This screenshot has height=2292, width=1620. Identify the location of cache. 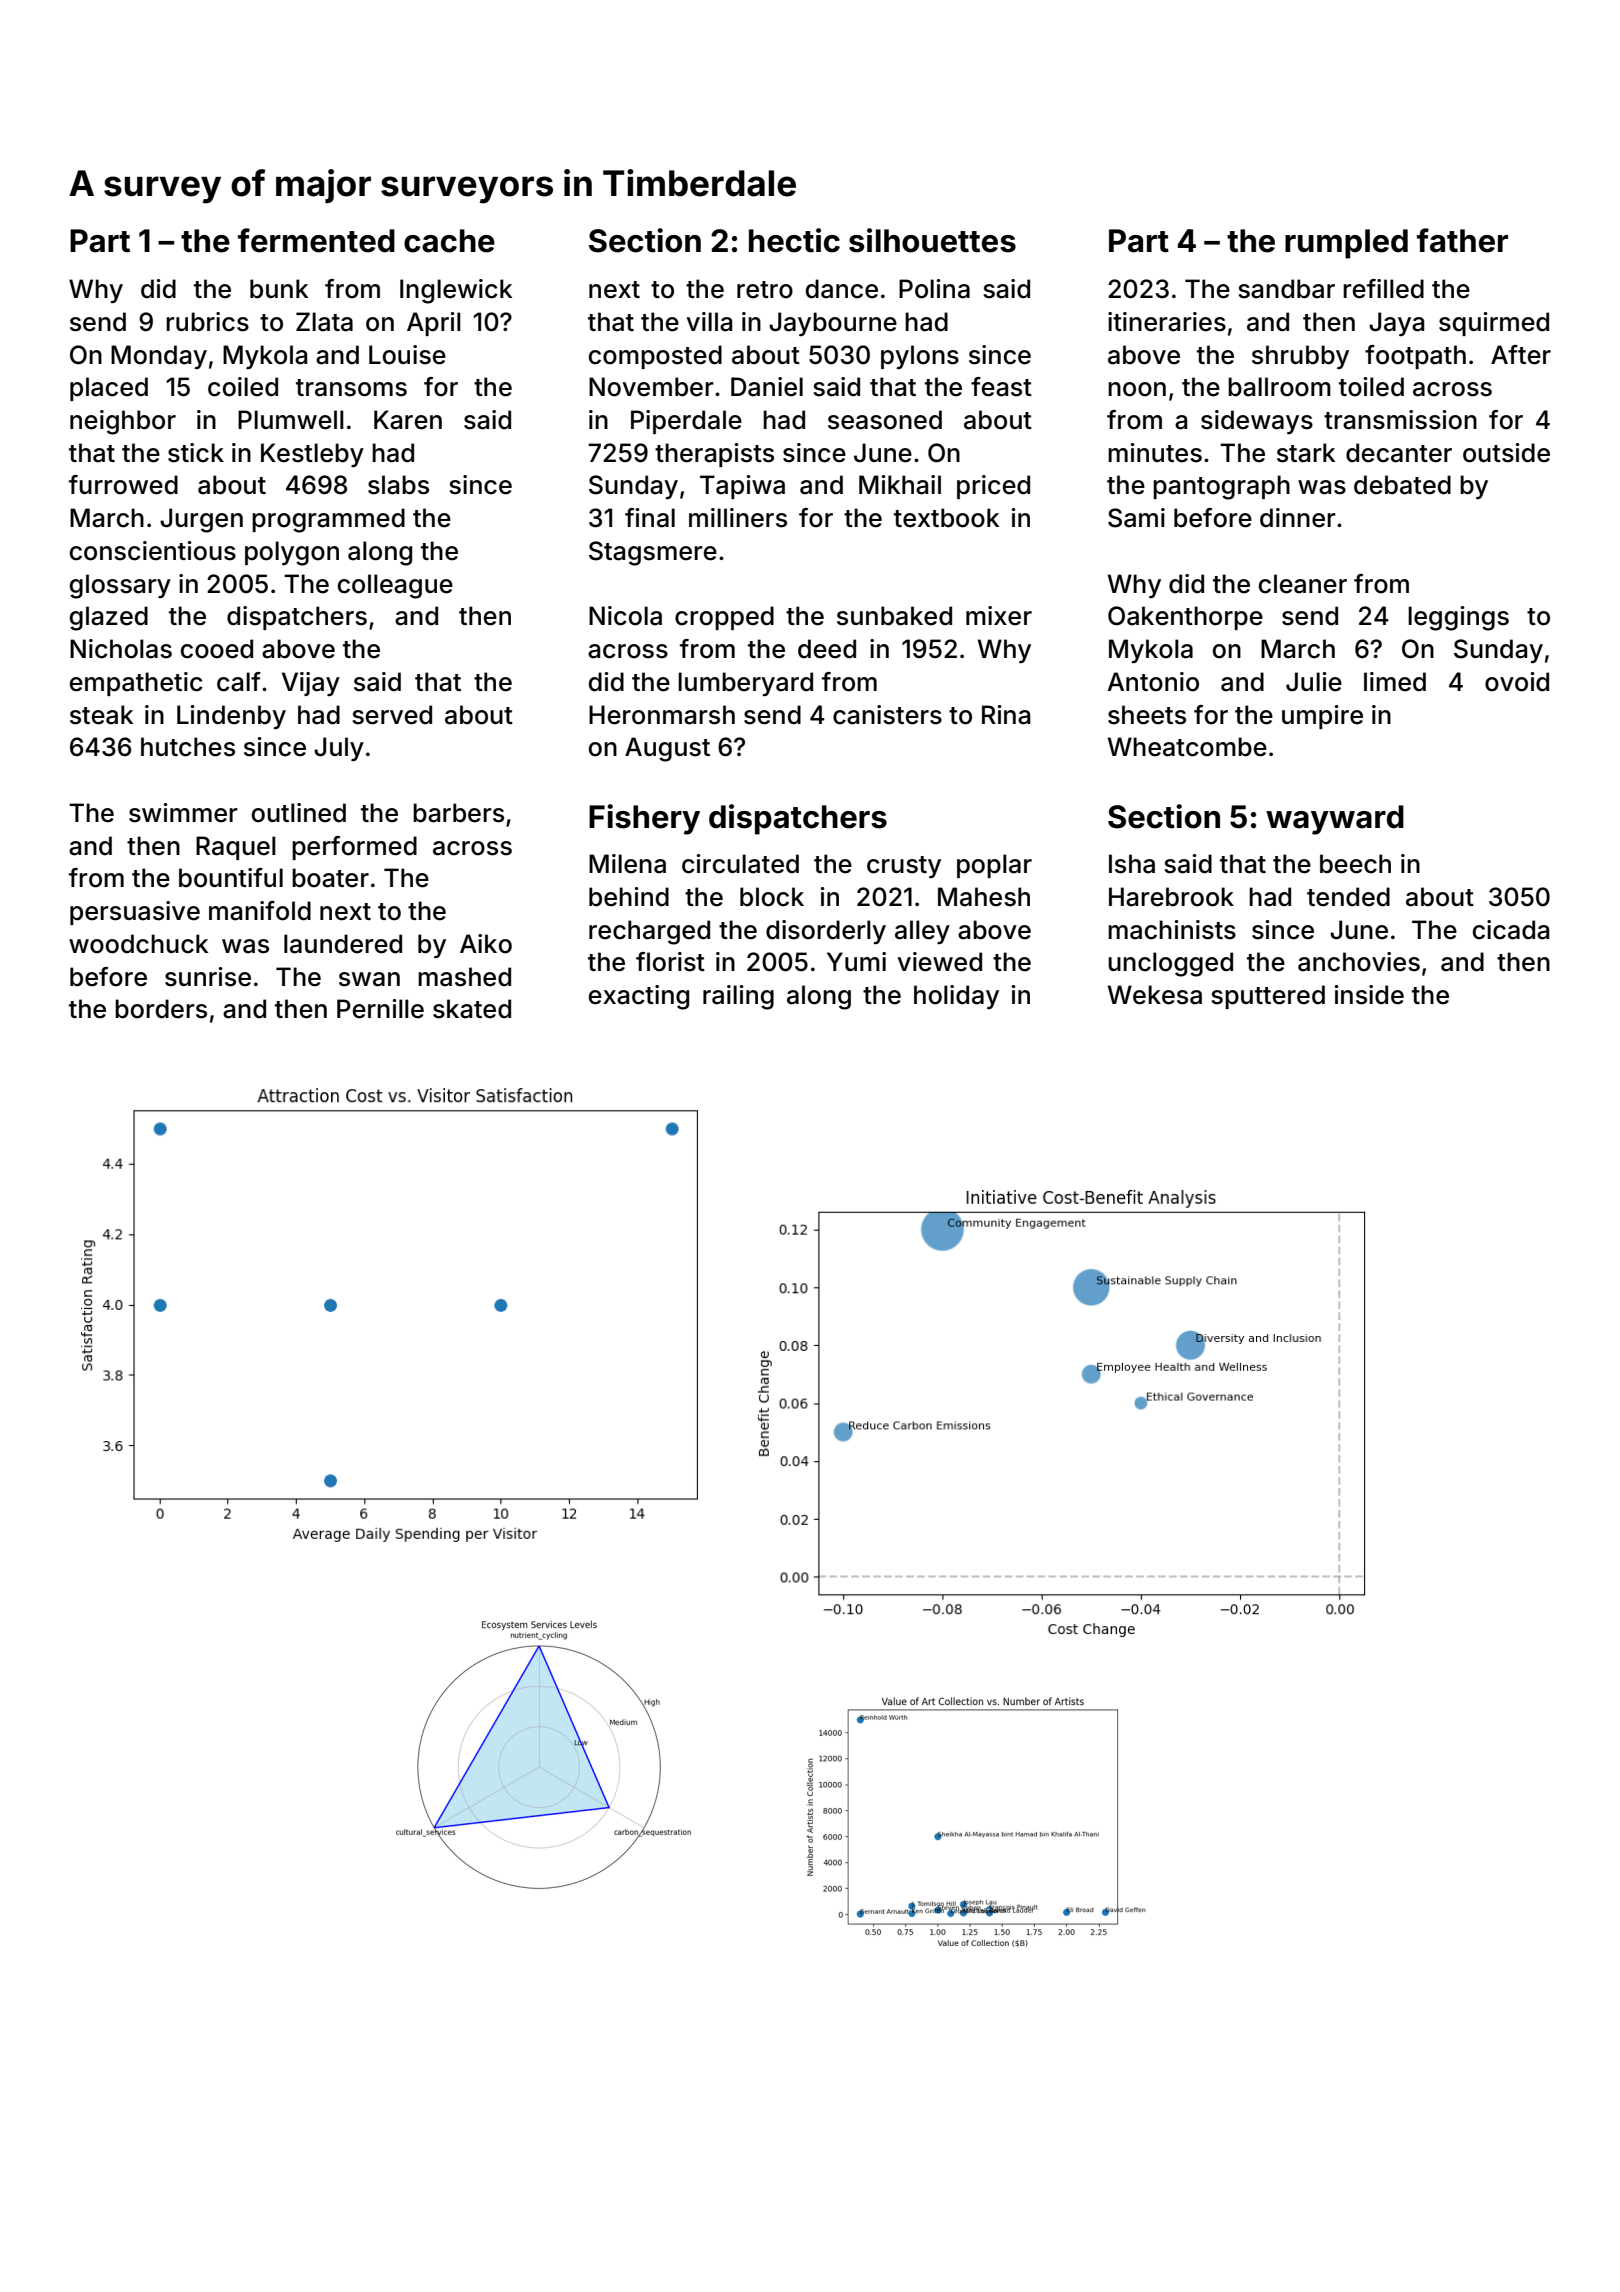
(449, 241).
